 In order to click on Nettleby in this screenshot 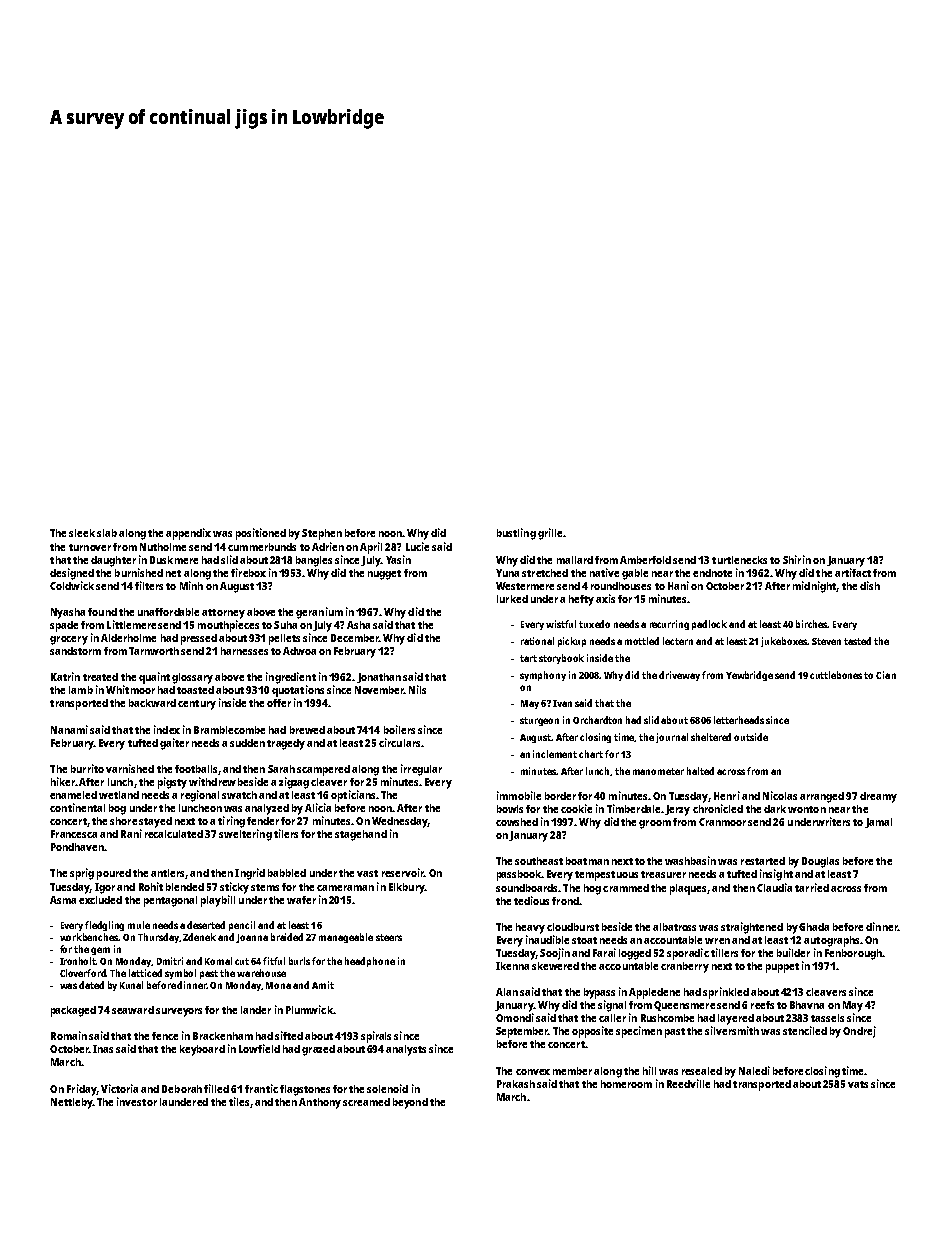, I will do `click(72, 1103)`.
